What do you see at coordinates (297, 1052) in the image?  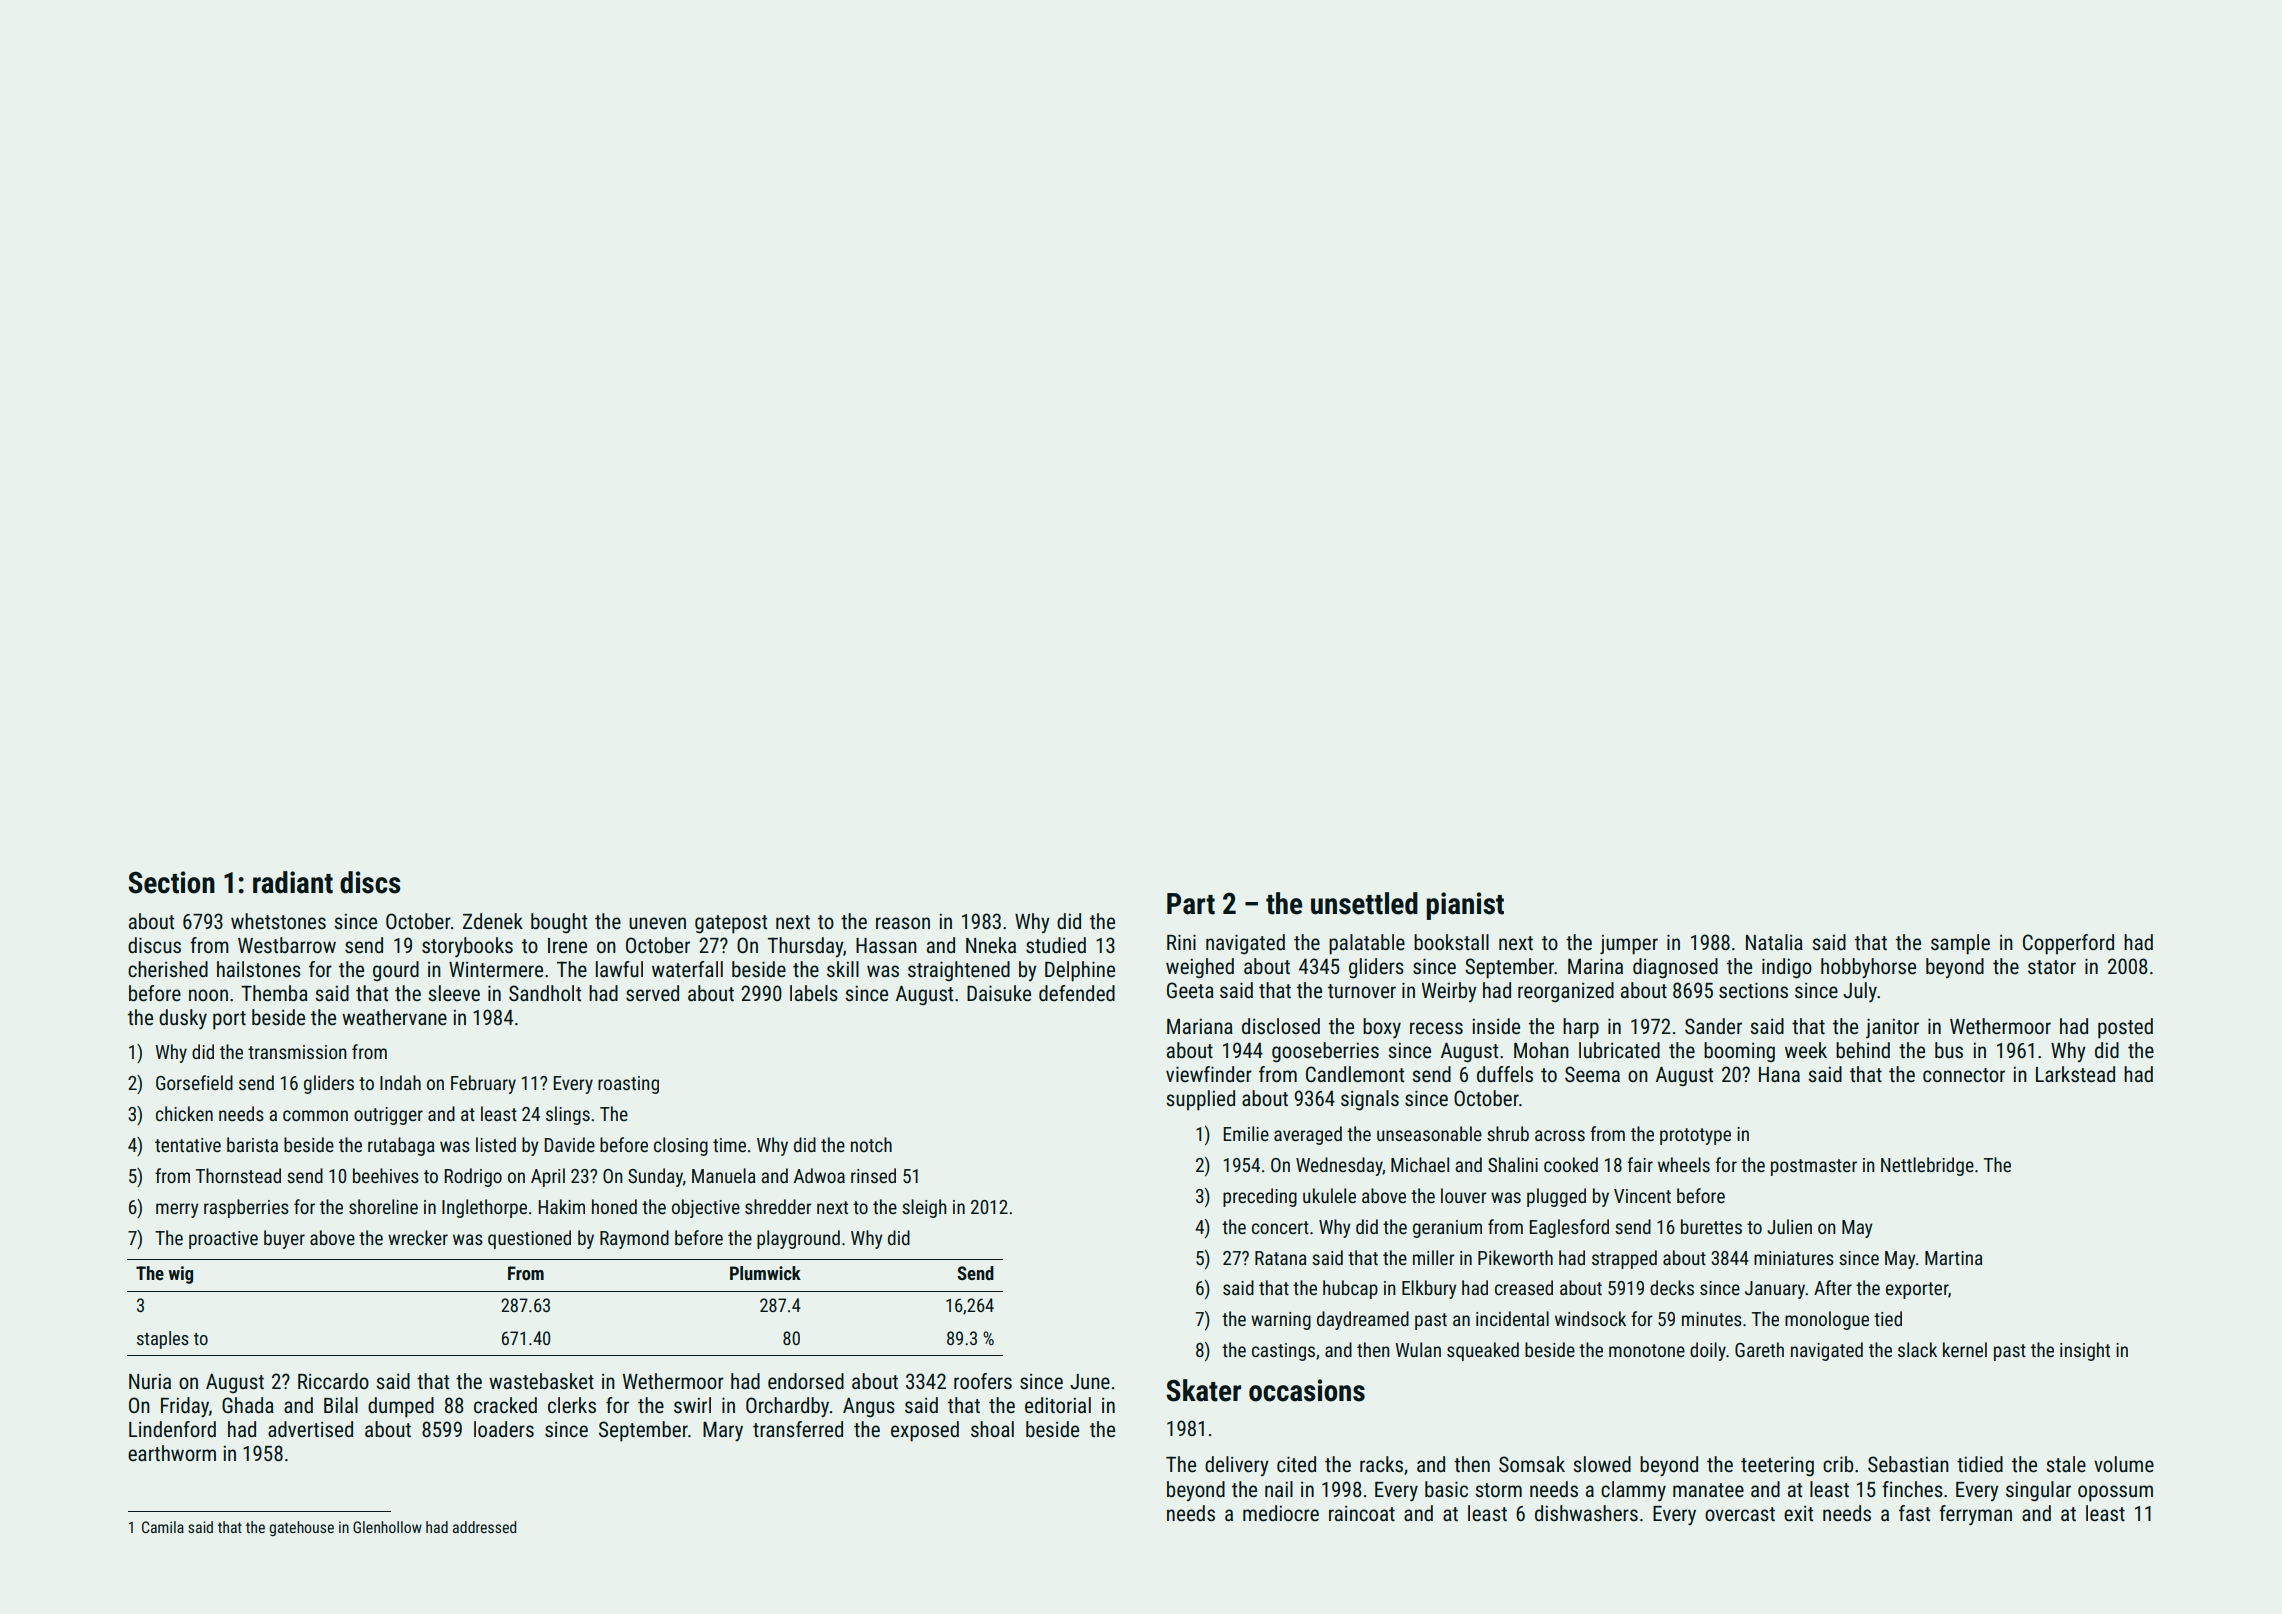 I see `transmission` at bounding box center [297, 1052].
